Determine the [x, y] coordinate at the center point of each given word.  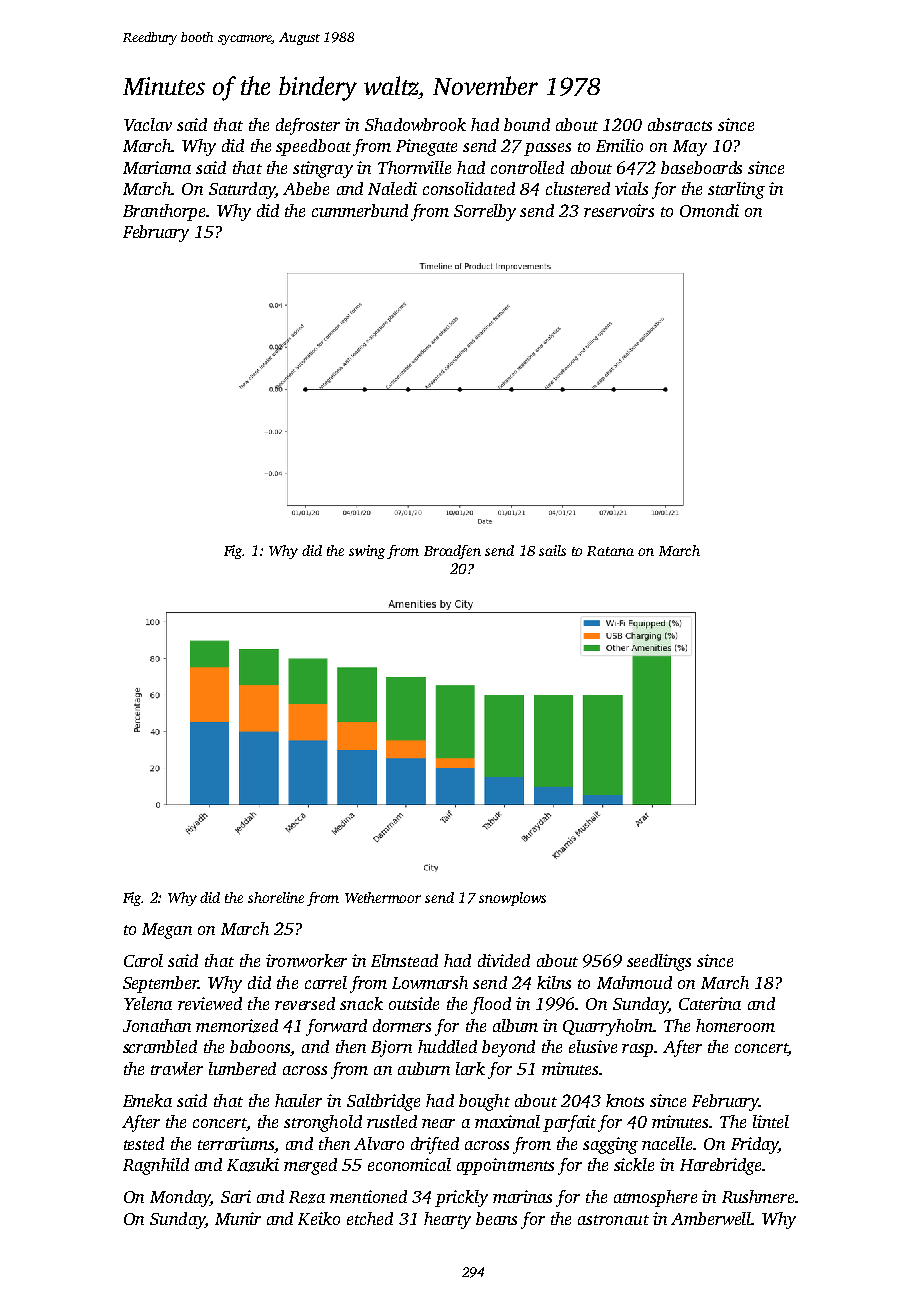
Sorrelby [485, 212]
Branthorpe [164, 212]
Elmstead [404, 960]
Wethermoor [383, 897]
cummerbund [360, 210]
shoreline [276, 897]
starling [736, 190]
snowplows [512, 899]
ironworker [306, 960]
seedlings [659, 962]
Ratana [610, 551]
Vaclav [148, 124]
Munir [238, 1218]
